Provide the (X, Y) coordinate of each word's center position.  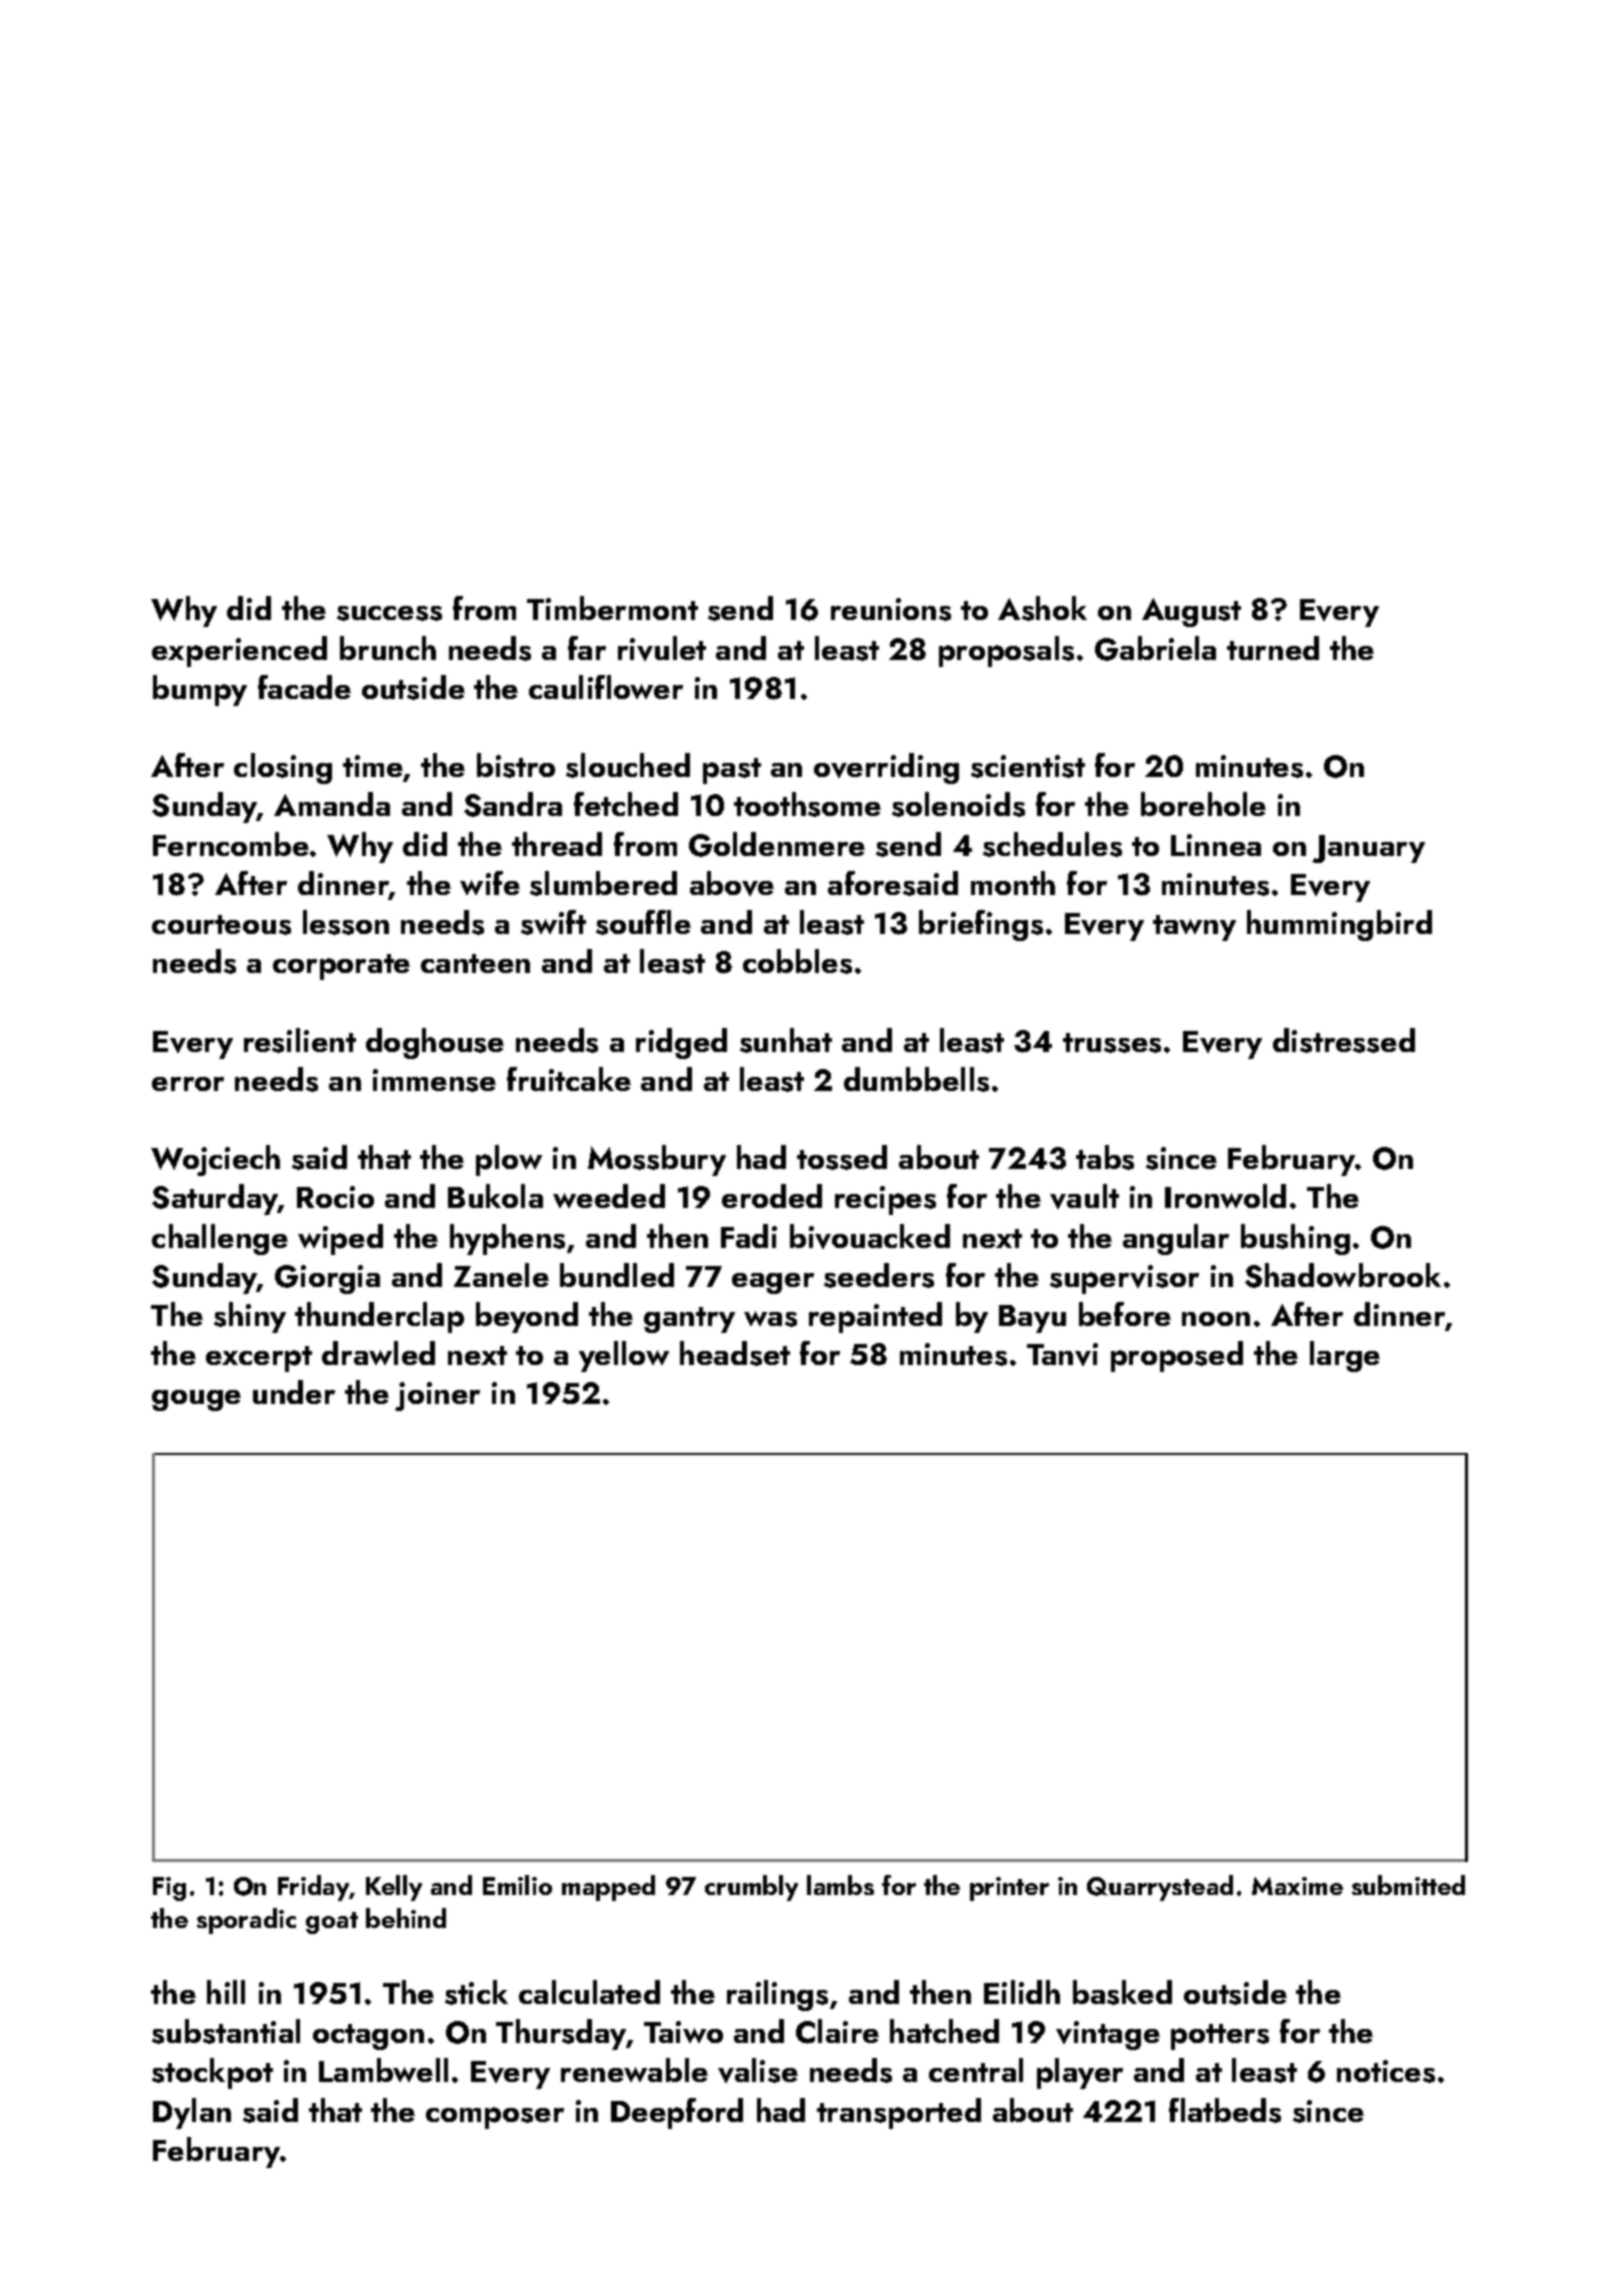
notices (1386, 2071)
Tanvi (1062, 1354)
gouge (196, 1400)
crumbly (751, 1888)
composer (495, 2118)
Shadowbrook (1343, 1275)
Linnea (1216, 845)
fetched (626, 804)
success (389, 613)
